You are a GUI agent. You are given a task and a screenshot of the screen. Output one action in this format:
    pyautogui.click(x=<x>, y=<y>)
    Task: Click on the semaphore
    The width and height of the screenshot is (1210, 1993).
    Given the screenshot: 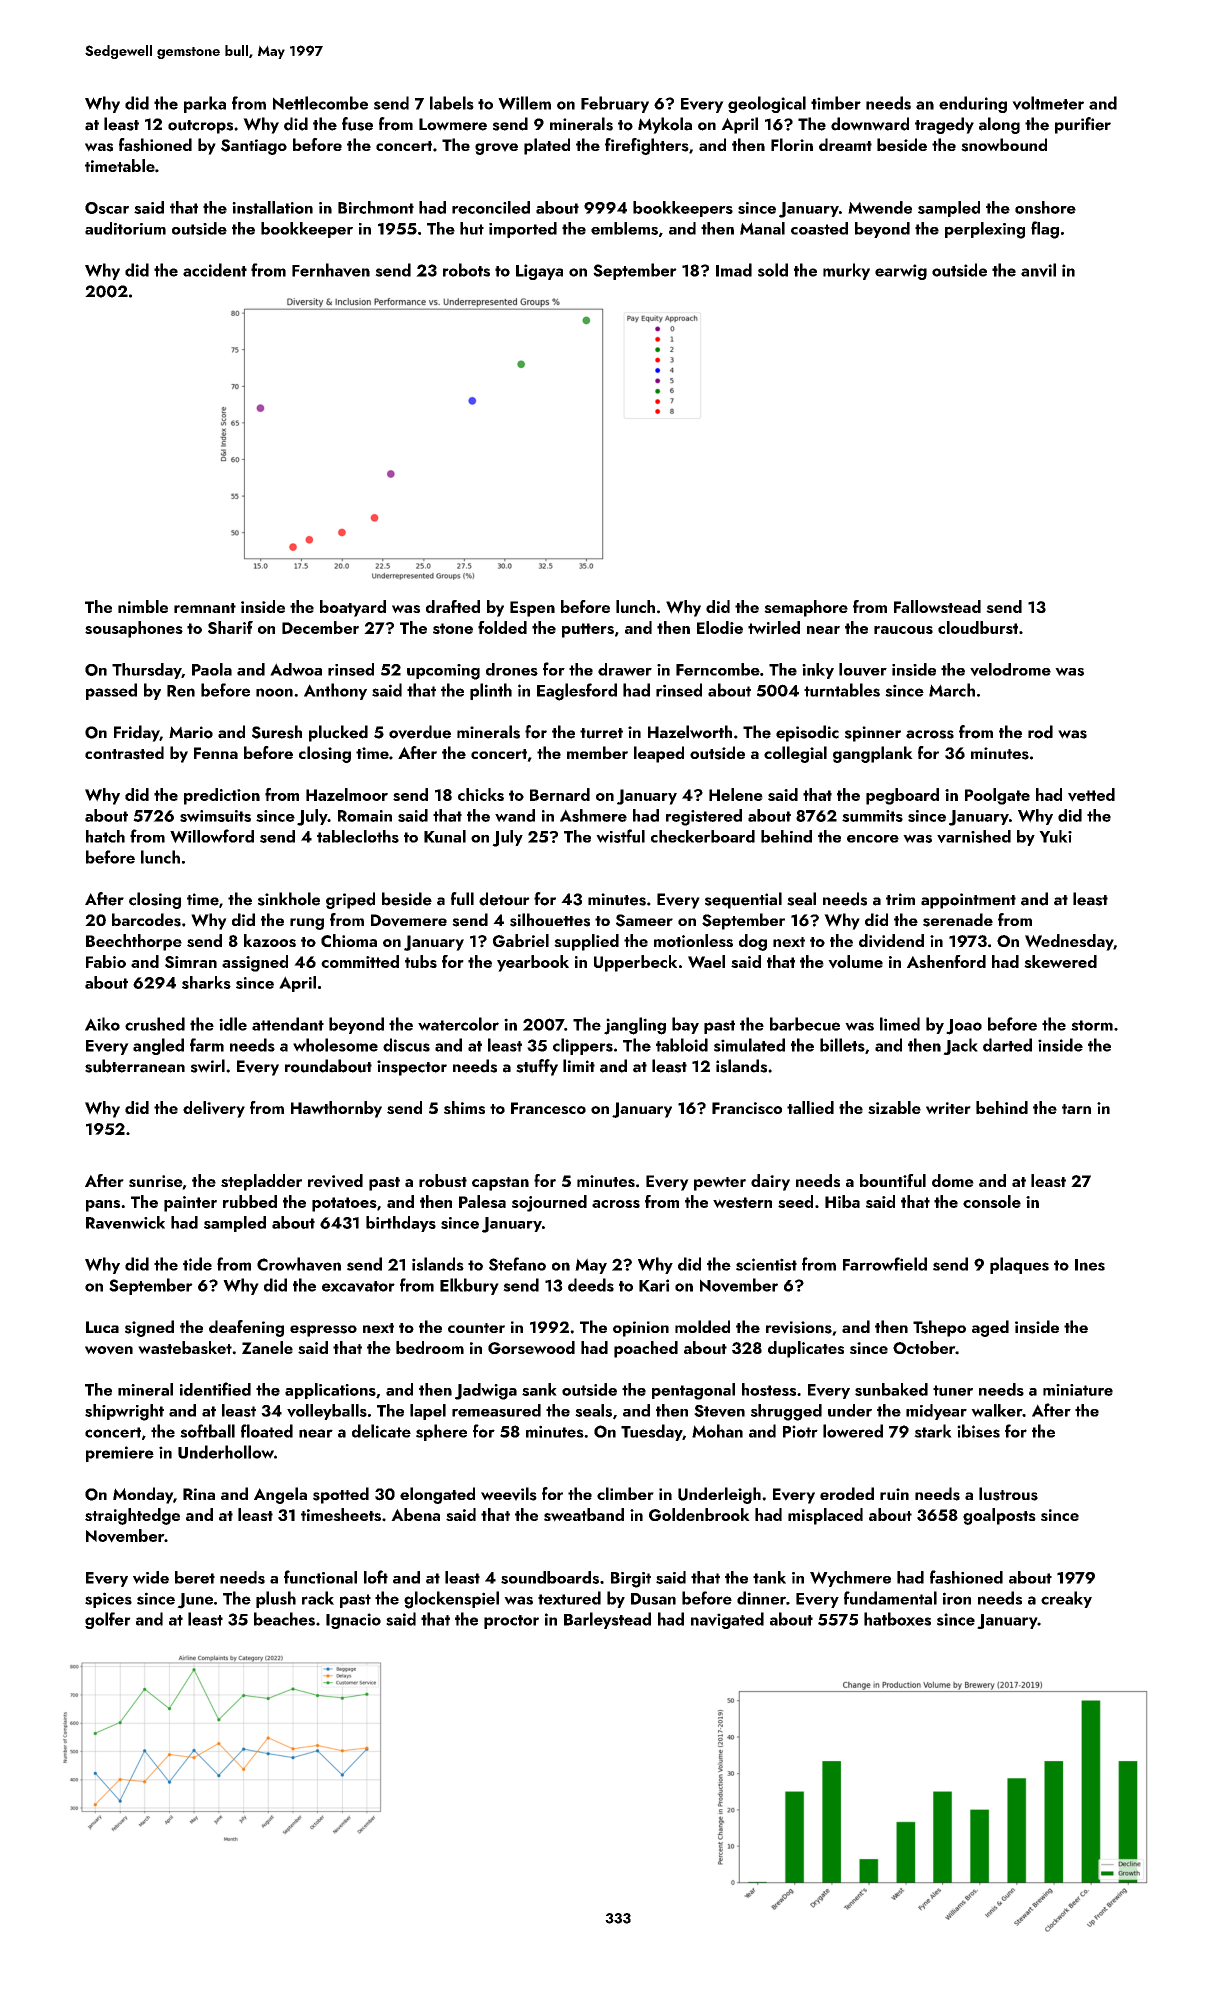 What is the action you would take?
    pyautogui.click(x=806, y=608)
